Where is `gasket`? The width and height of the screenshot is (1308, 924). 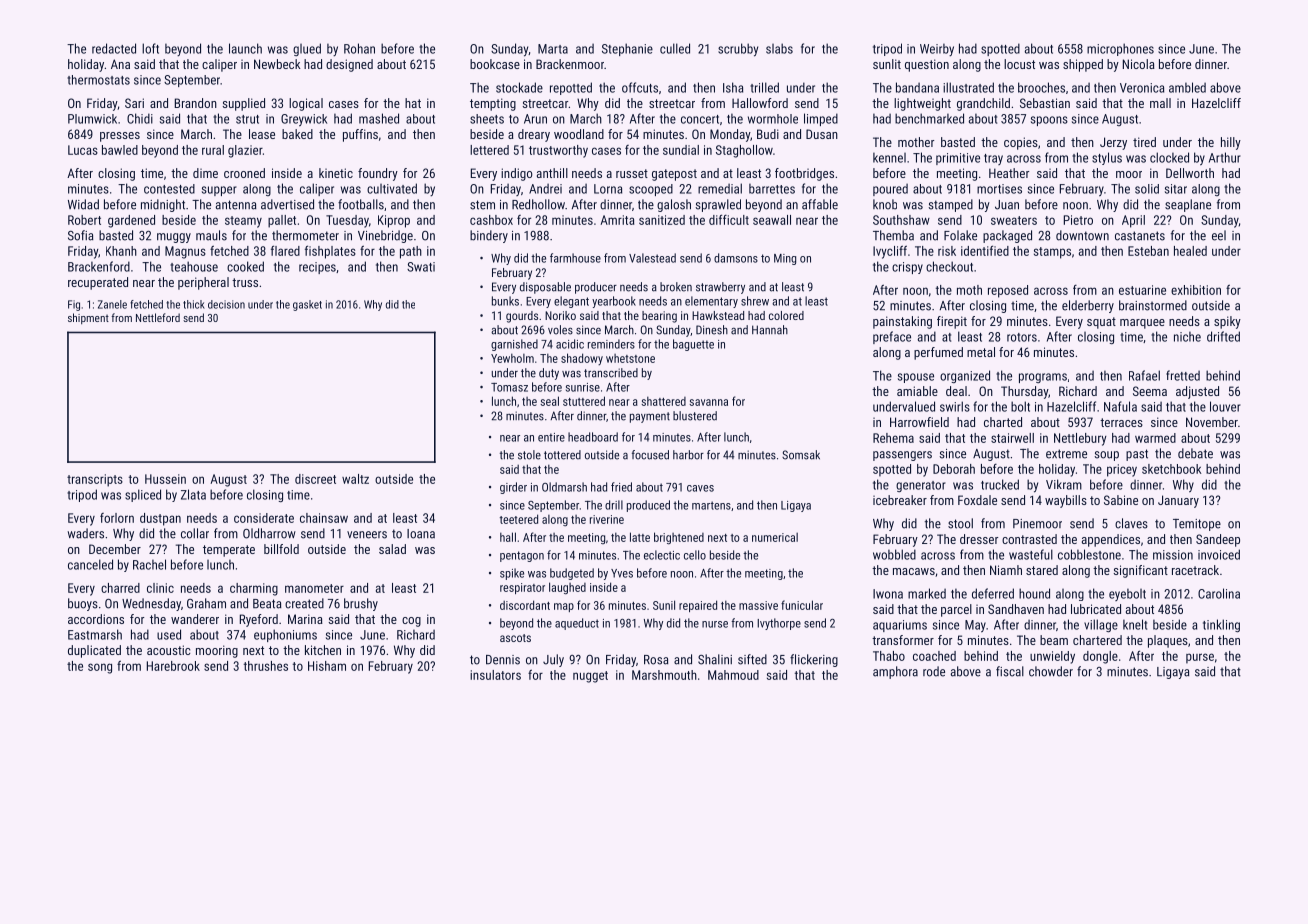 gasket is located at coordinates (307, 305).
